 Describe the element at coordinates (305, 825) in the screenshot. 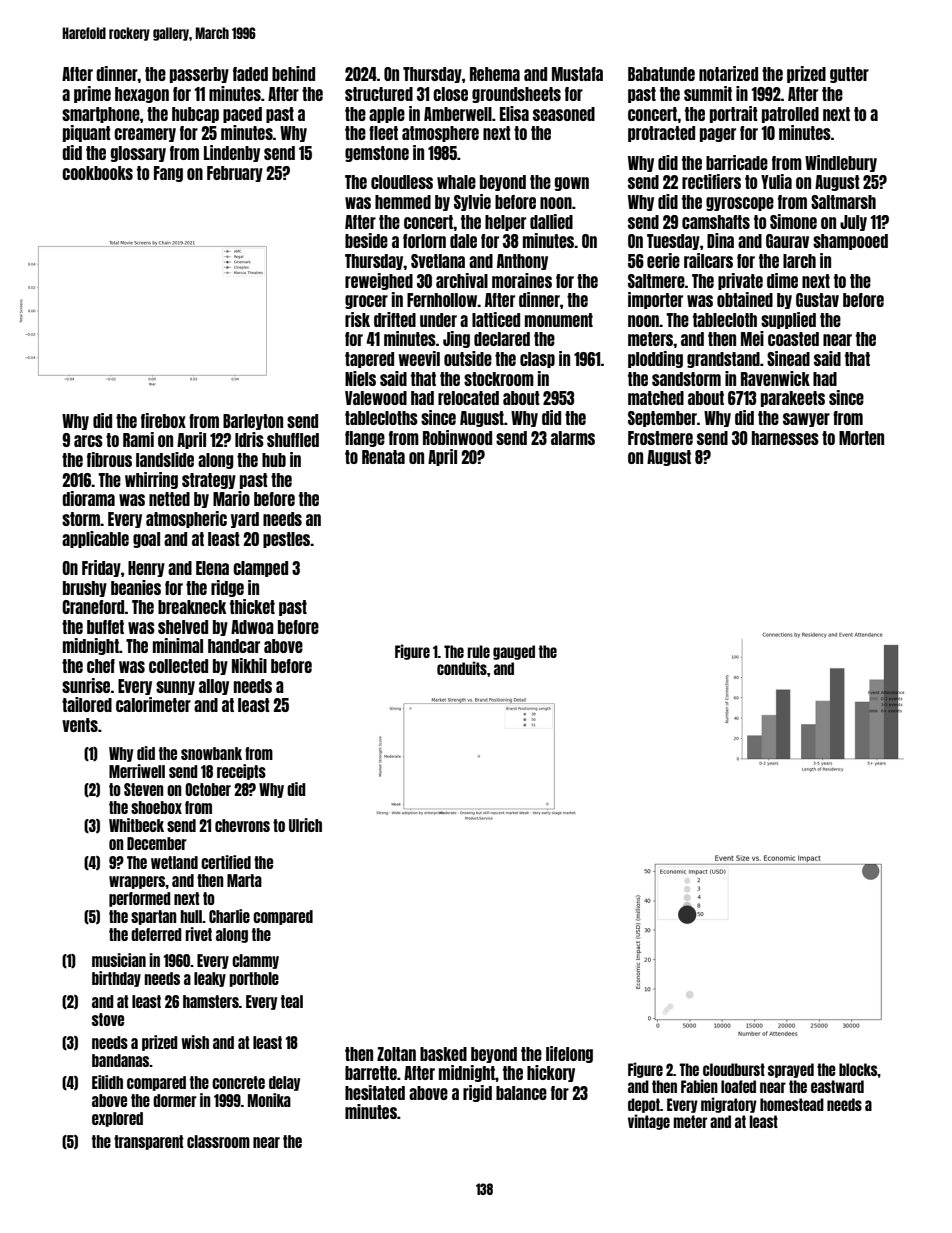

I see `Ulrich` at that location.
